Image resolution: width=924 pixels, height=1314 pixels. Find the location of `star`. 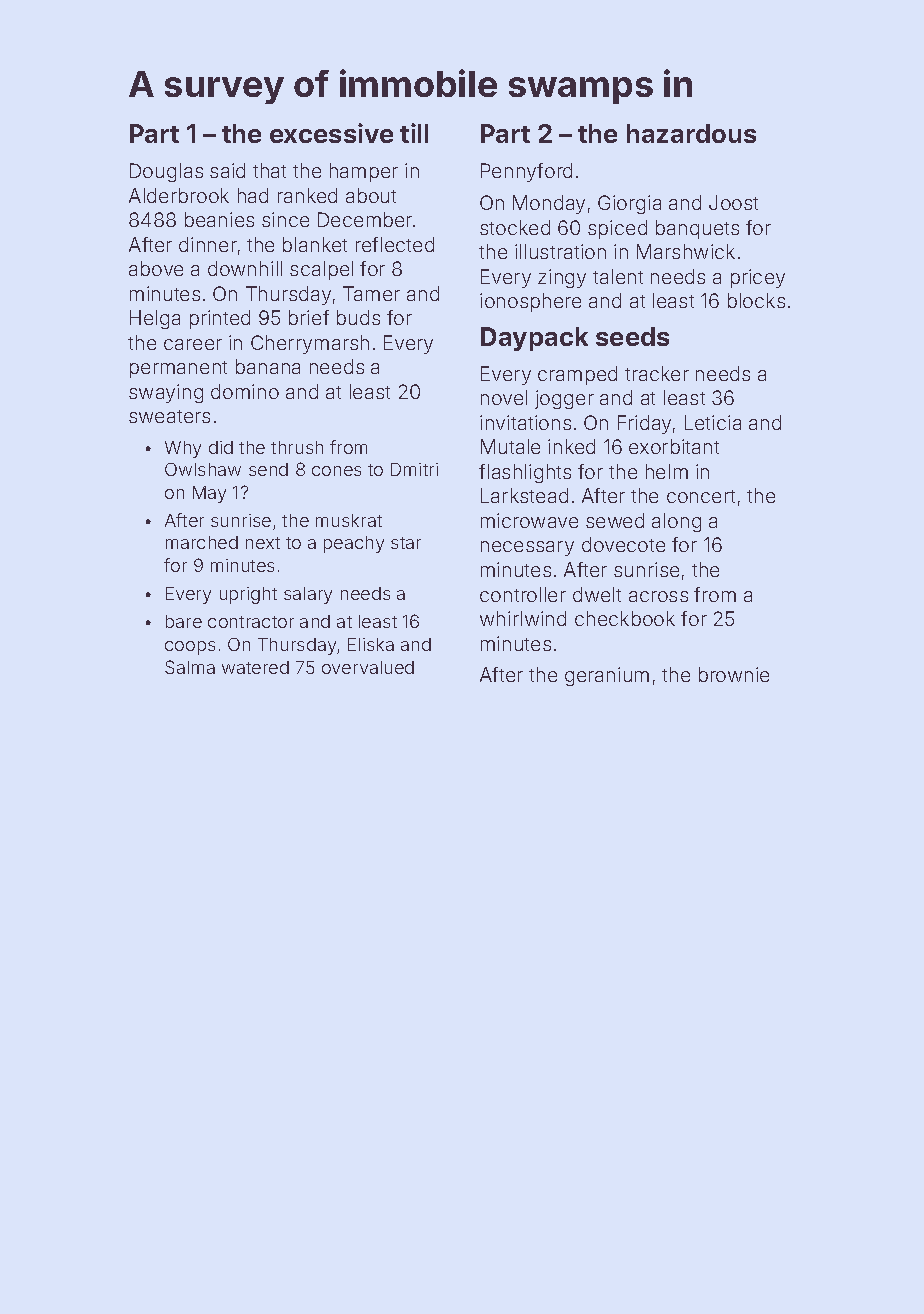

star is located at coordinates (406, 543).
